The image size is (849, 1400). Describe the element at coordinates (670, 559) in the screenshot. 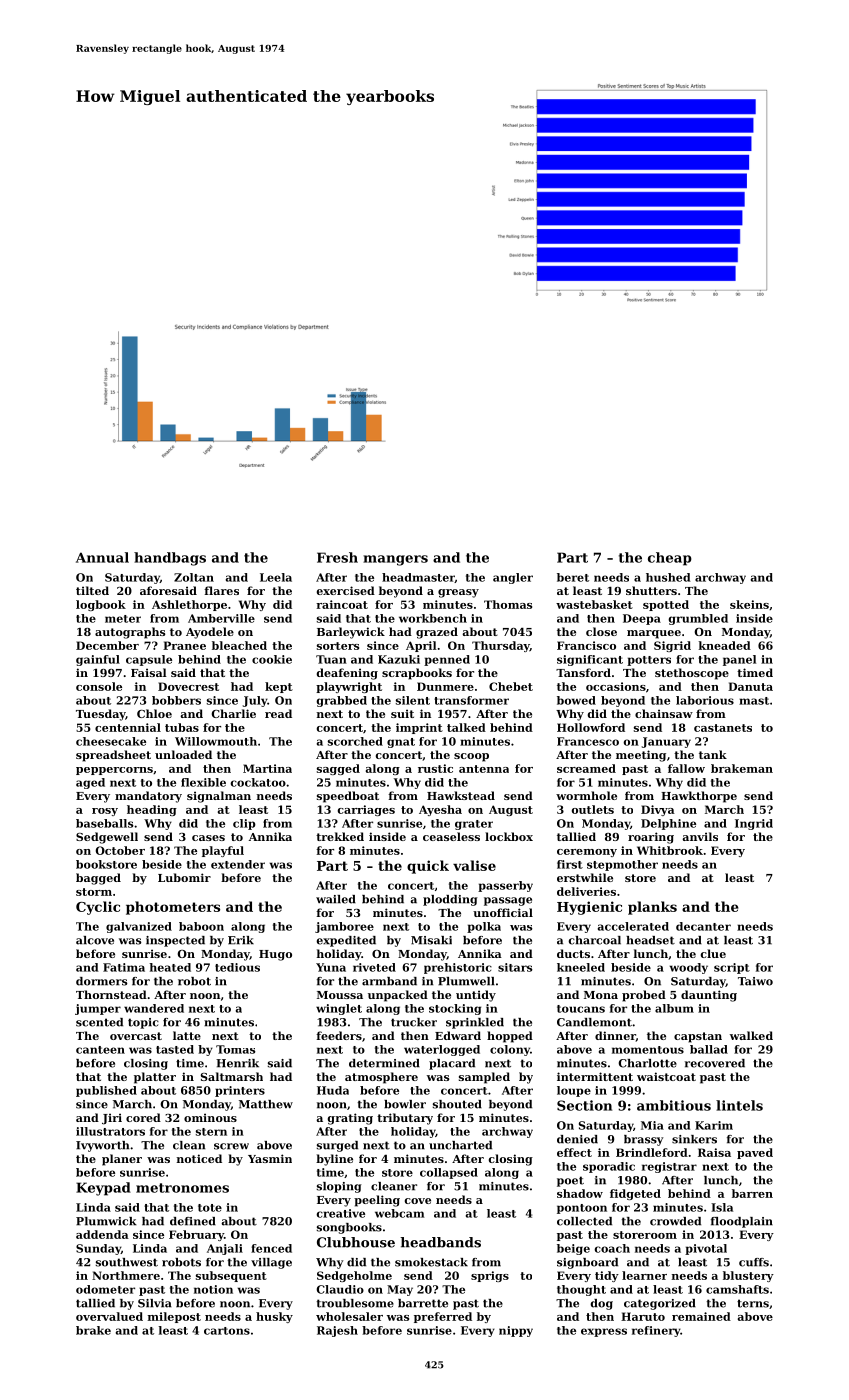

I see `cheap` at that location.
